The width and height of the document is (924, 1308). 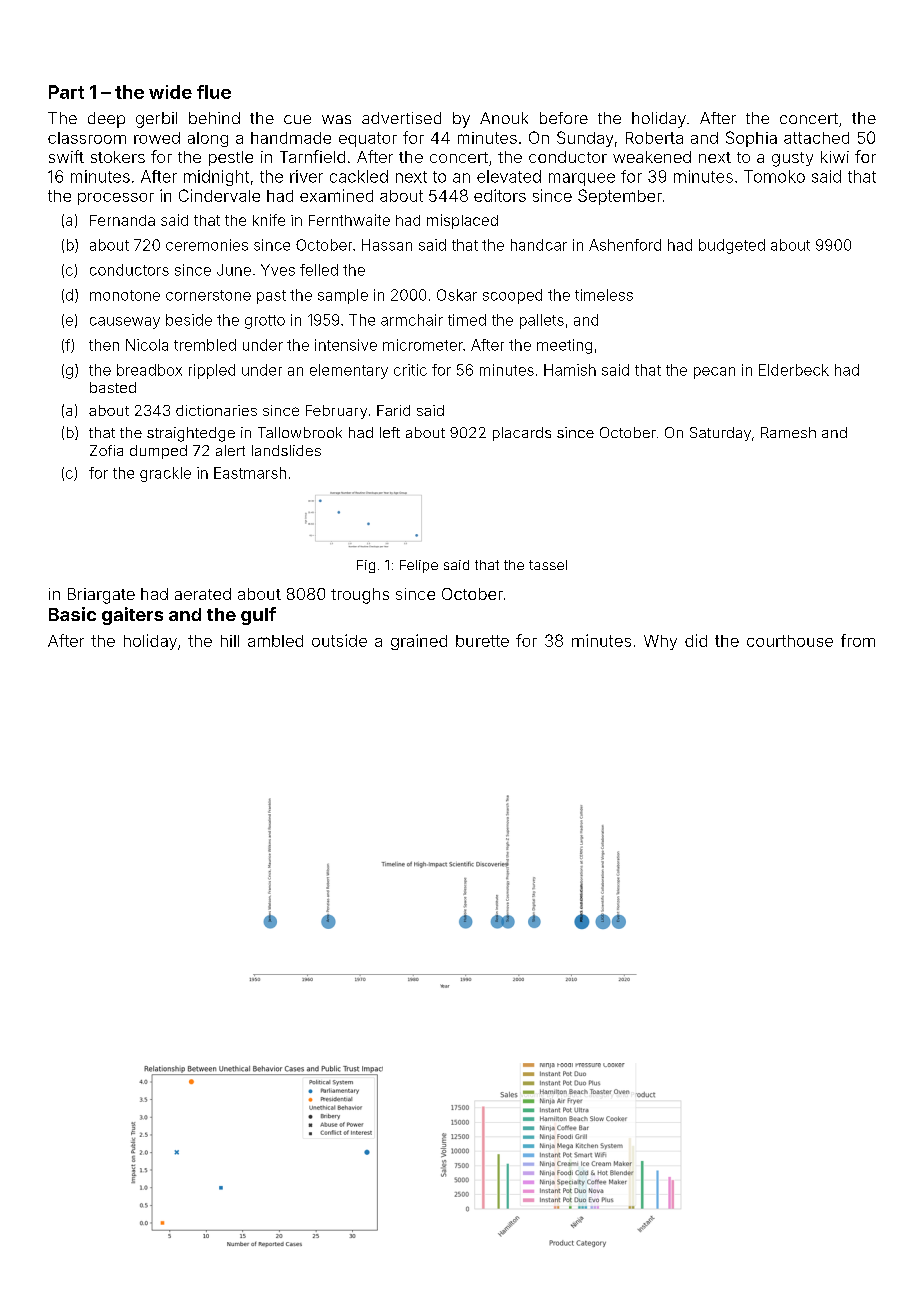 What do you see at coordinates (203, 594) in the document?
I see `aerated` at bounding box center [203, 594].
